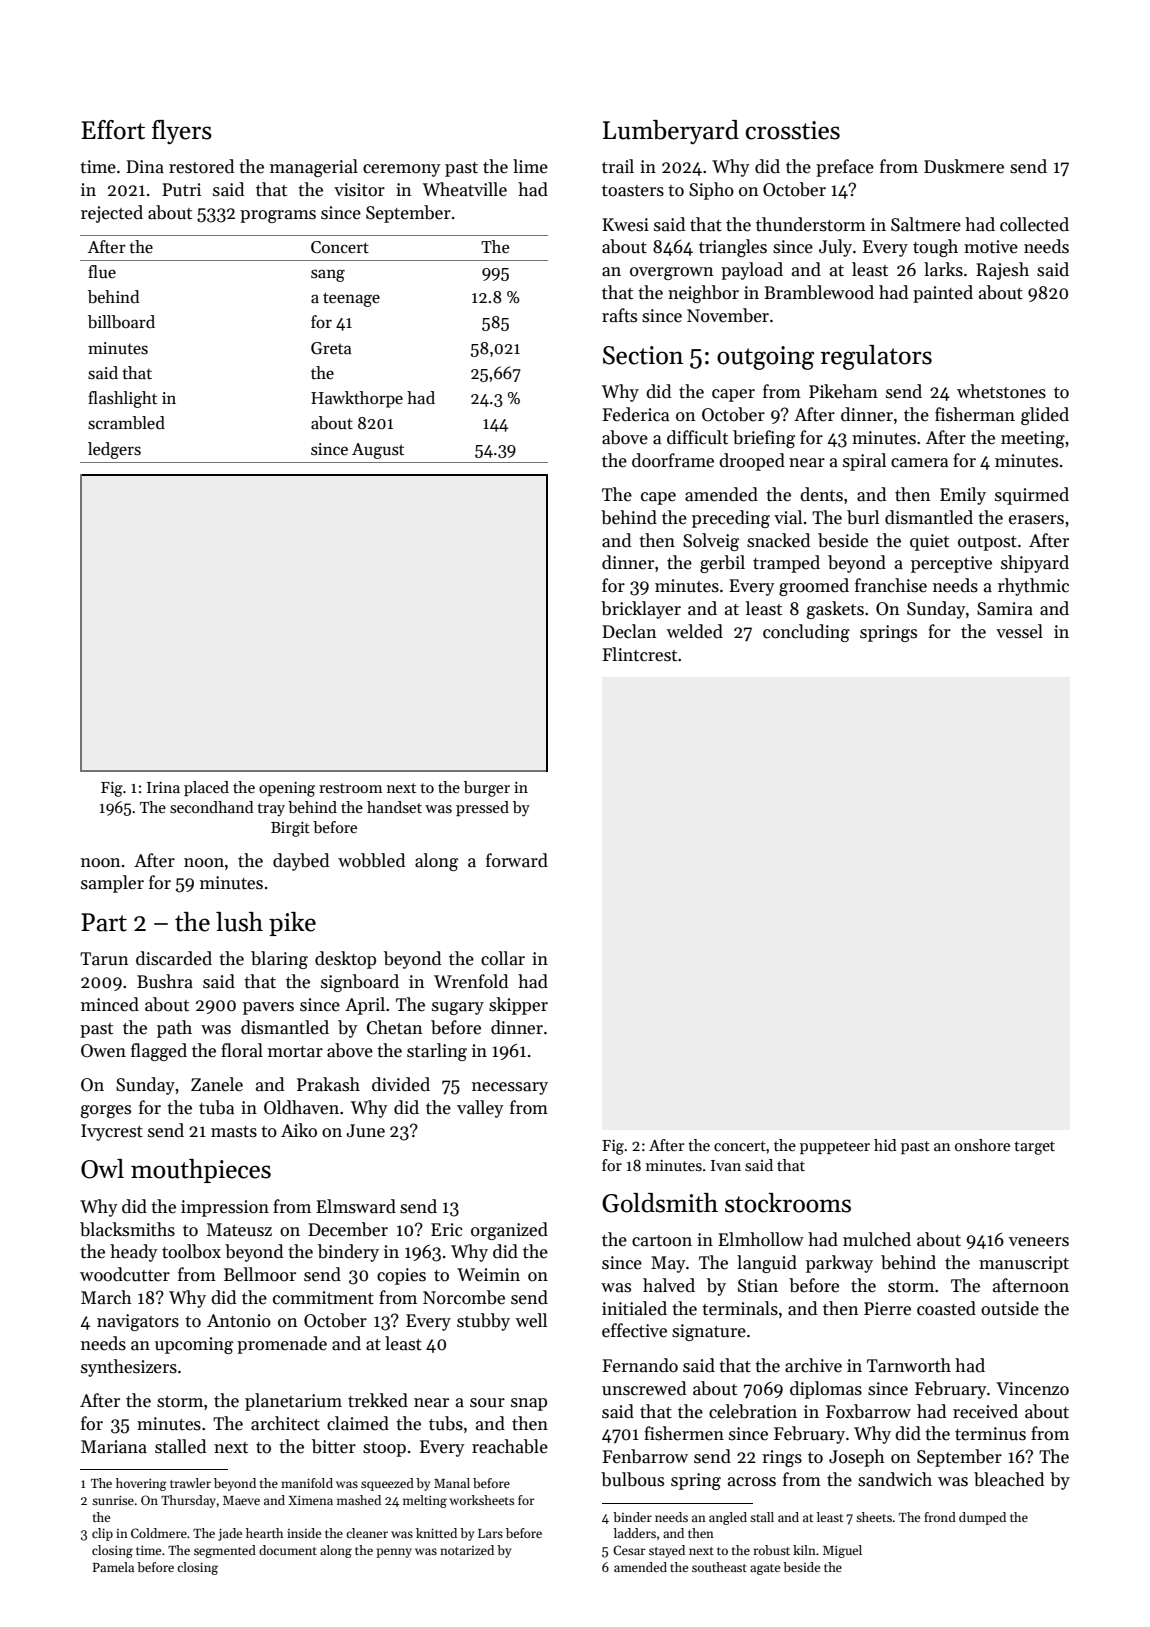 The image size is (1150, 1627). Describe the element at coordinates (694, 631) in the document. I see `welded` at that location.
